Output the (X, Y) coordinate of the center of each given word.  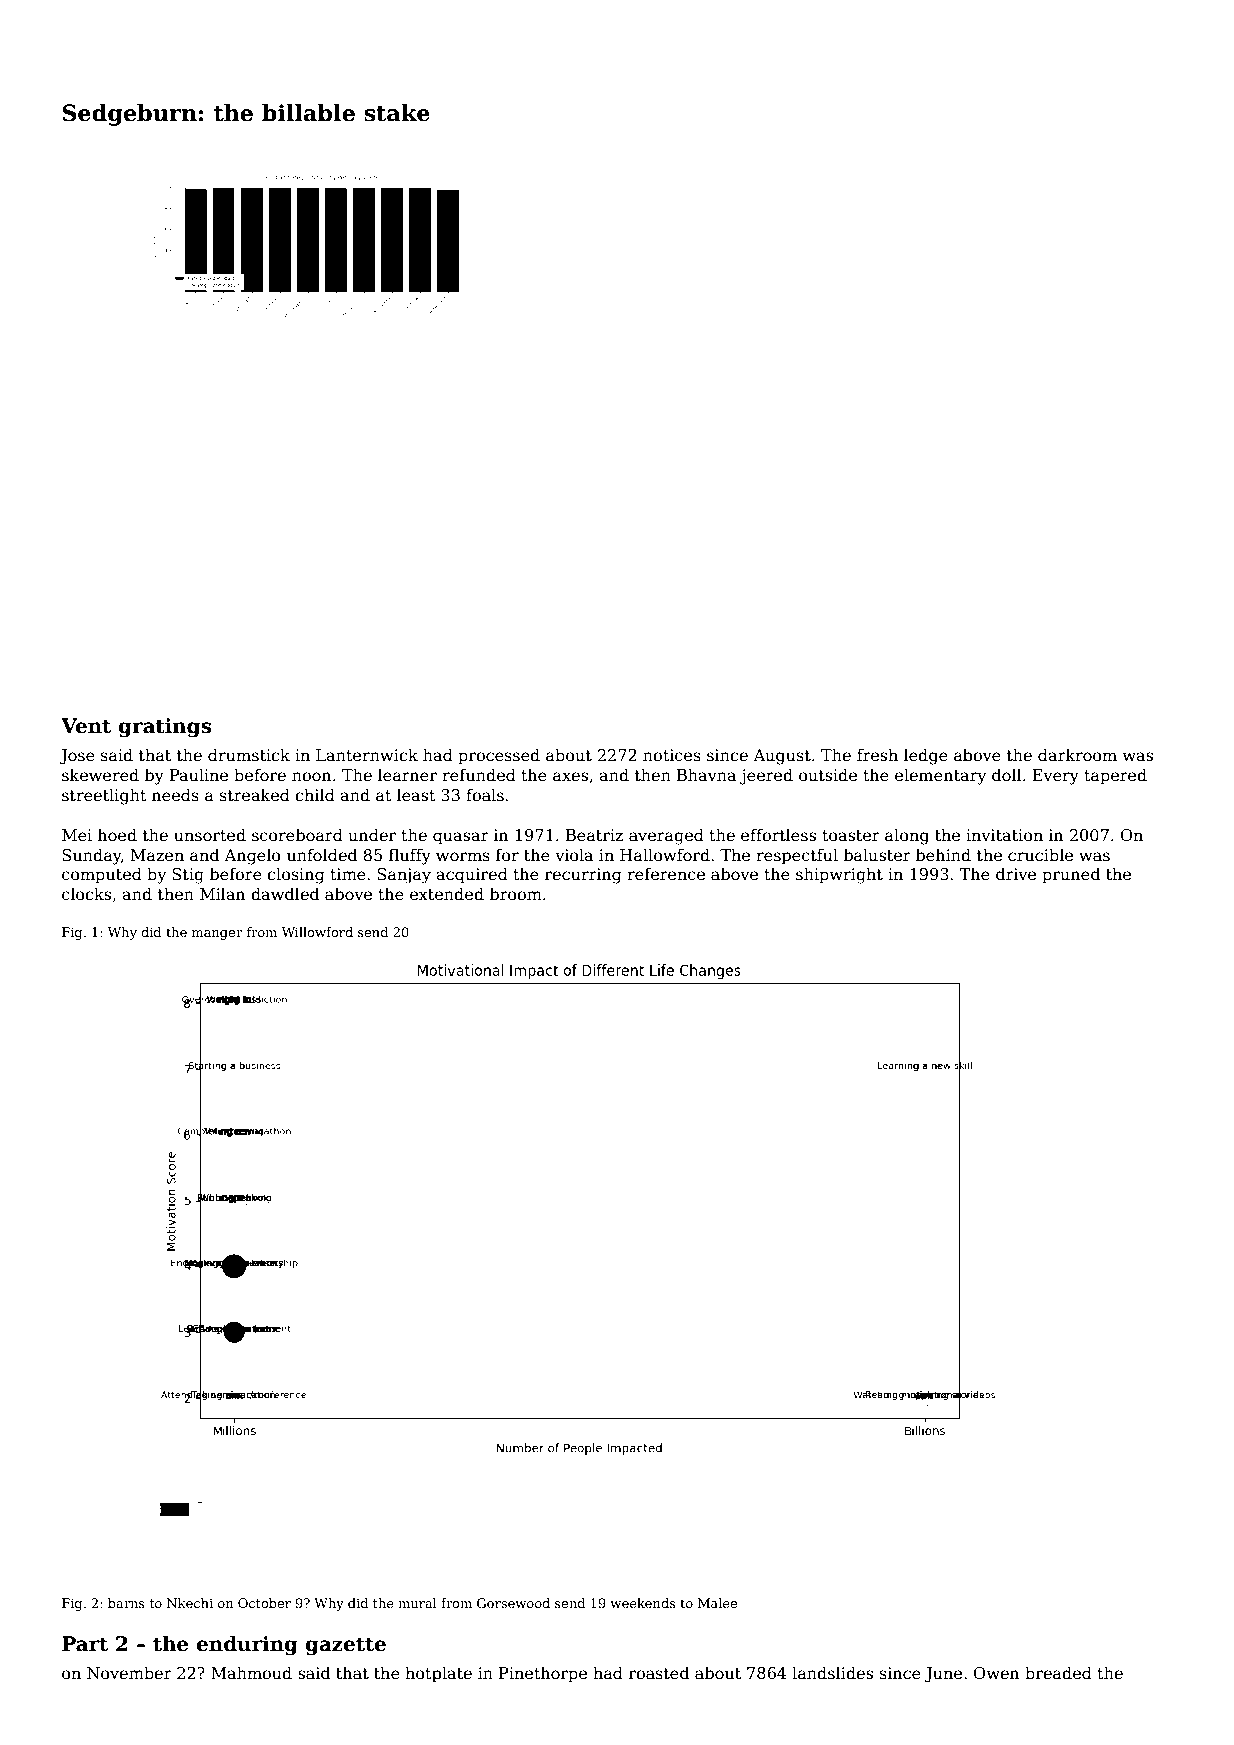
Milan (222, 893)
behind (943, 855)
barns (126, 1603)
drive (1016, 873)
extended (447, 894)
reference (666, 874)
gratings (164, 728)
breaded (1058, 1672)
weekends (643, 1603)
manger (217, 935)
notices (672, 755)
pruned (1071, 875)
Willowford (317, 932)
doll (1006, 775)
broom (516, 893)
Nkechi (190, 1603)
